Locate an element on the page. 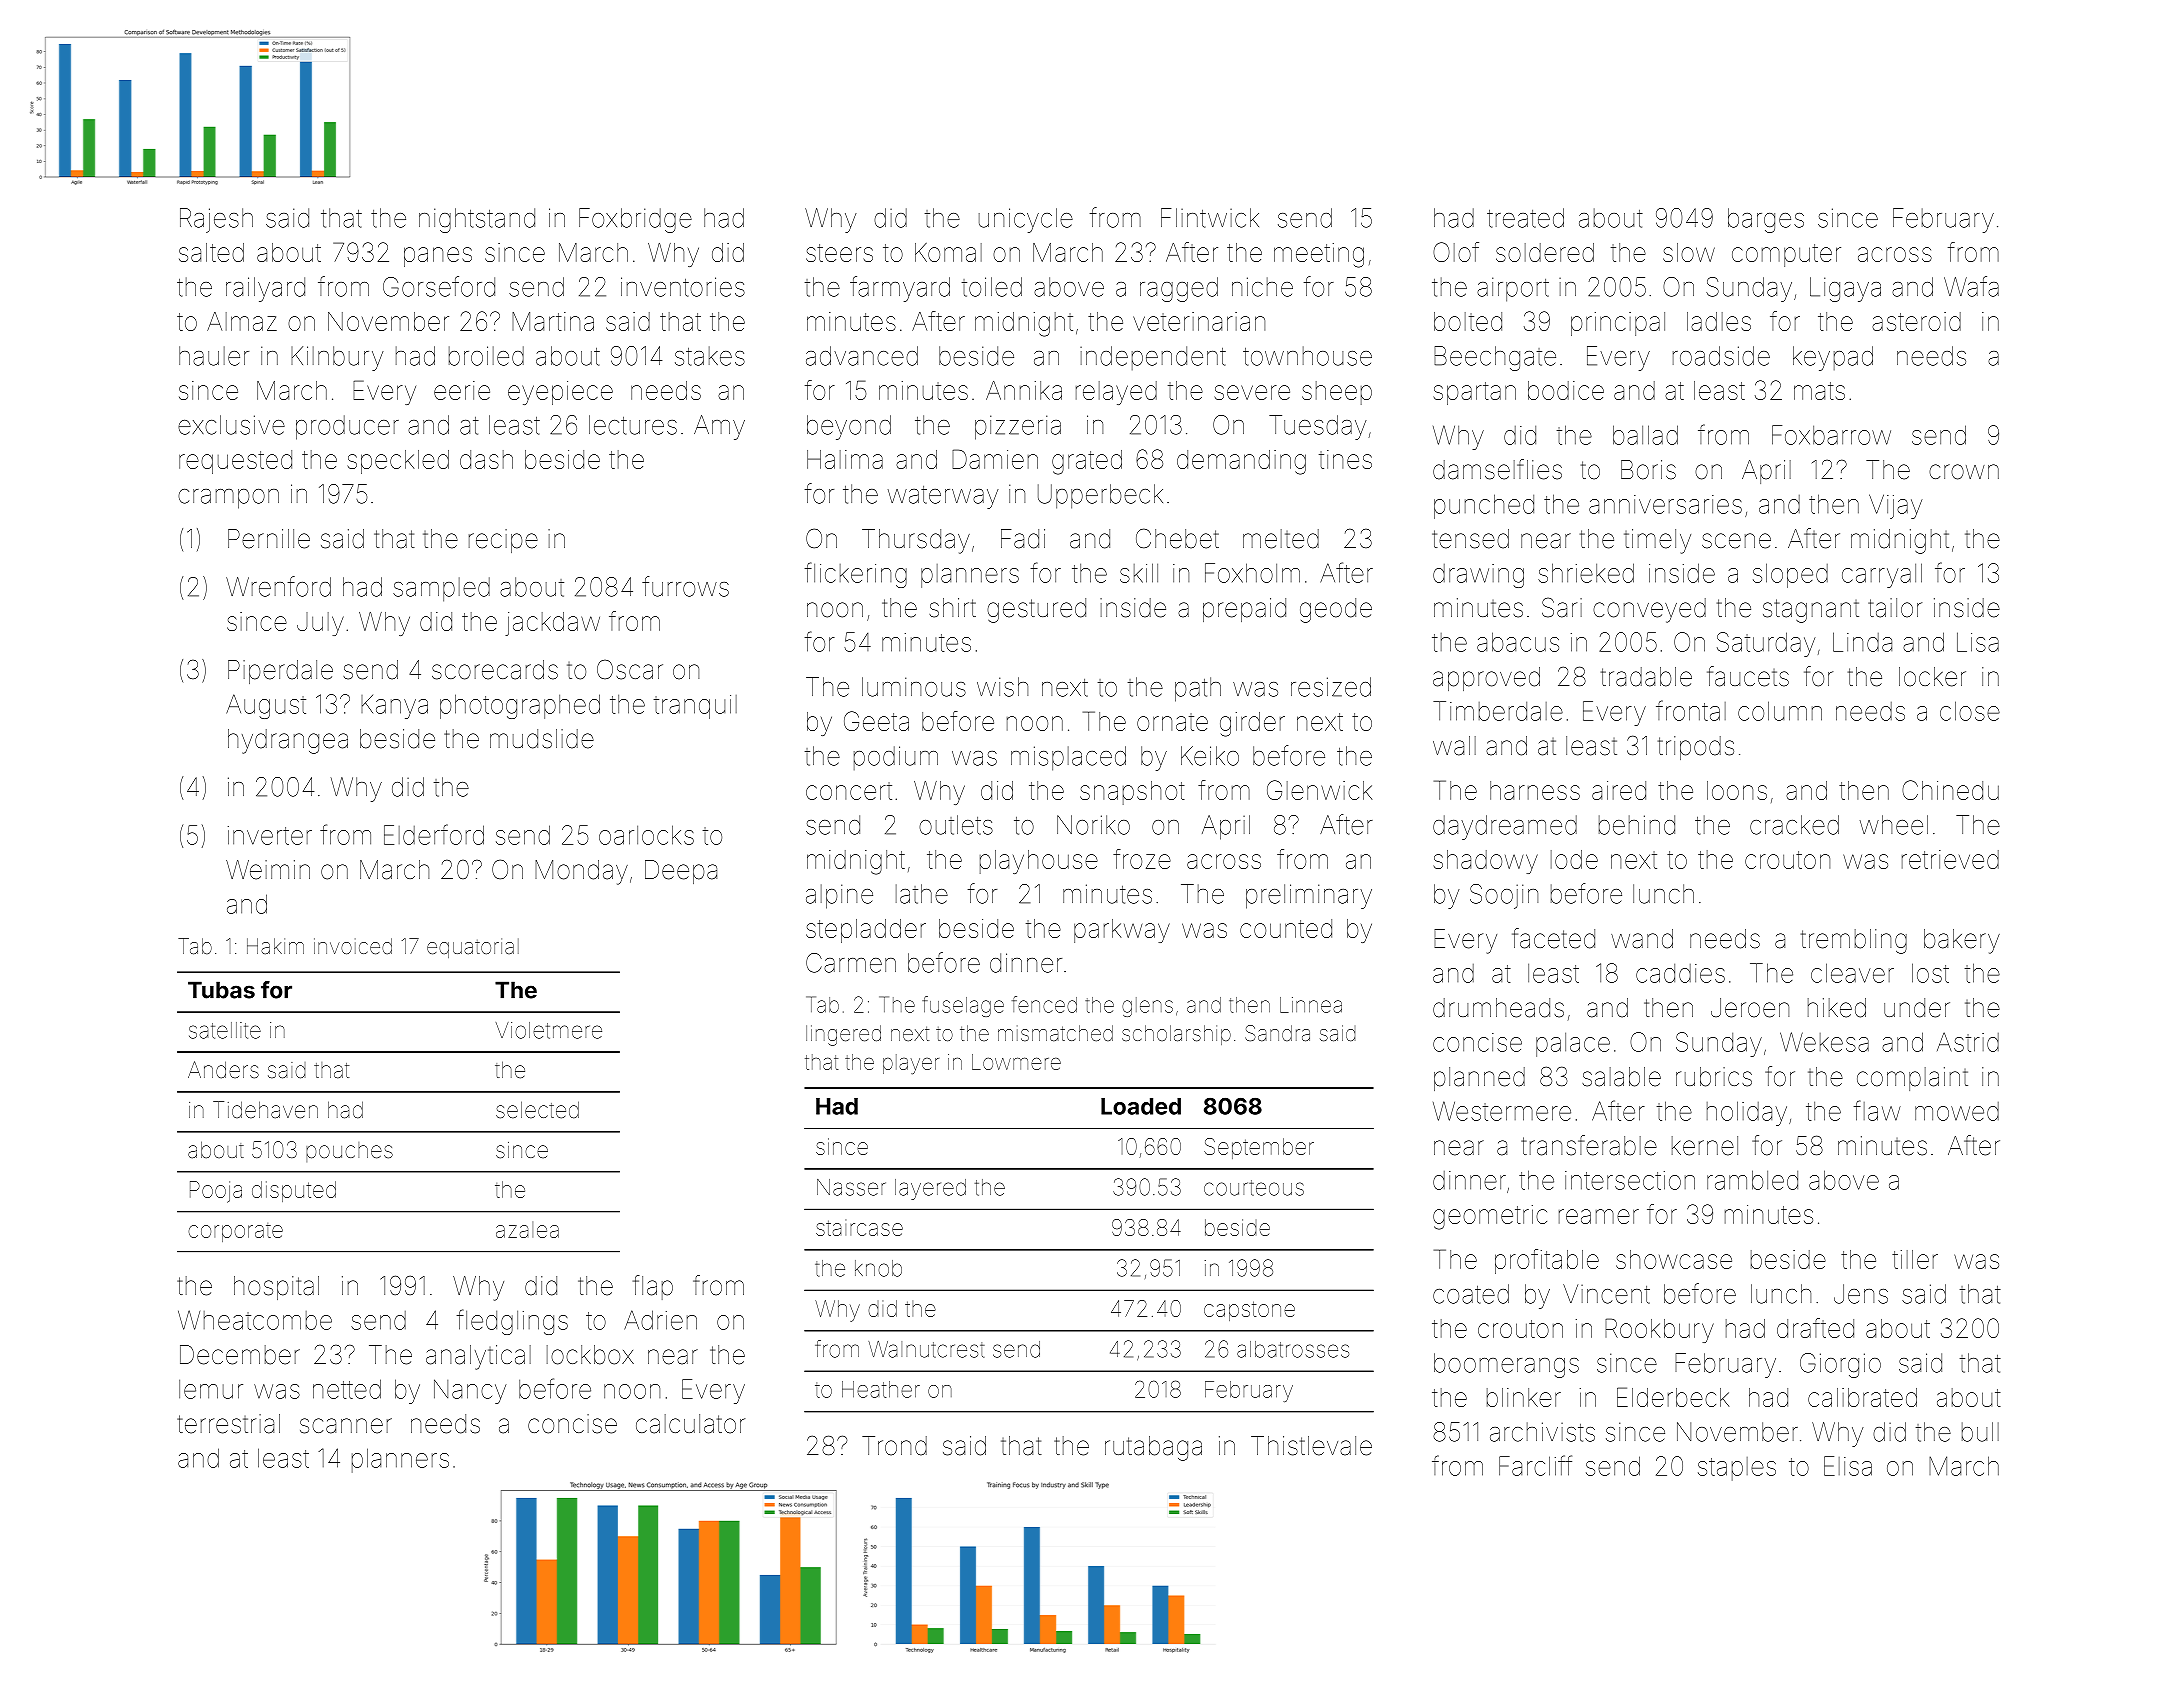 The image size is (2178, 1683). Thistlevale is located at coordinates (1311, 1446).
